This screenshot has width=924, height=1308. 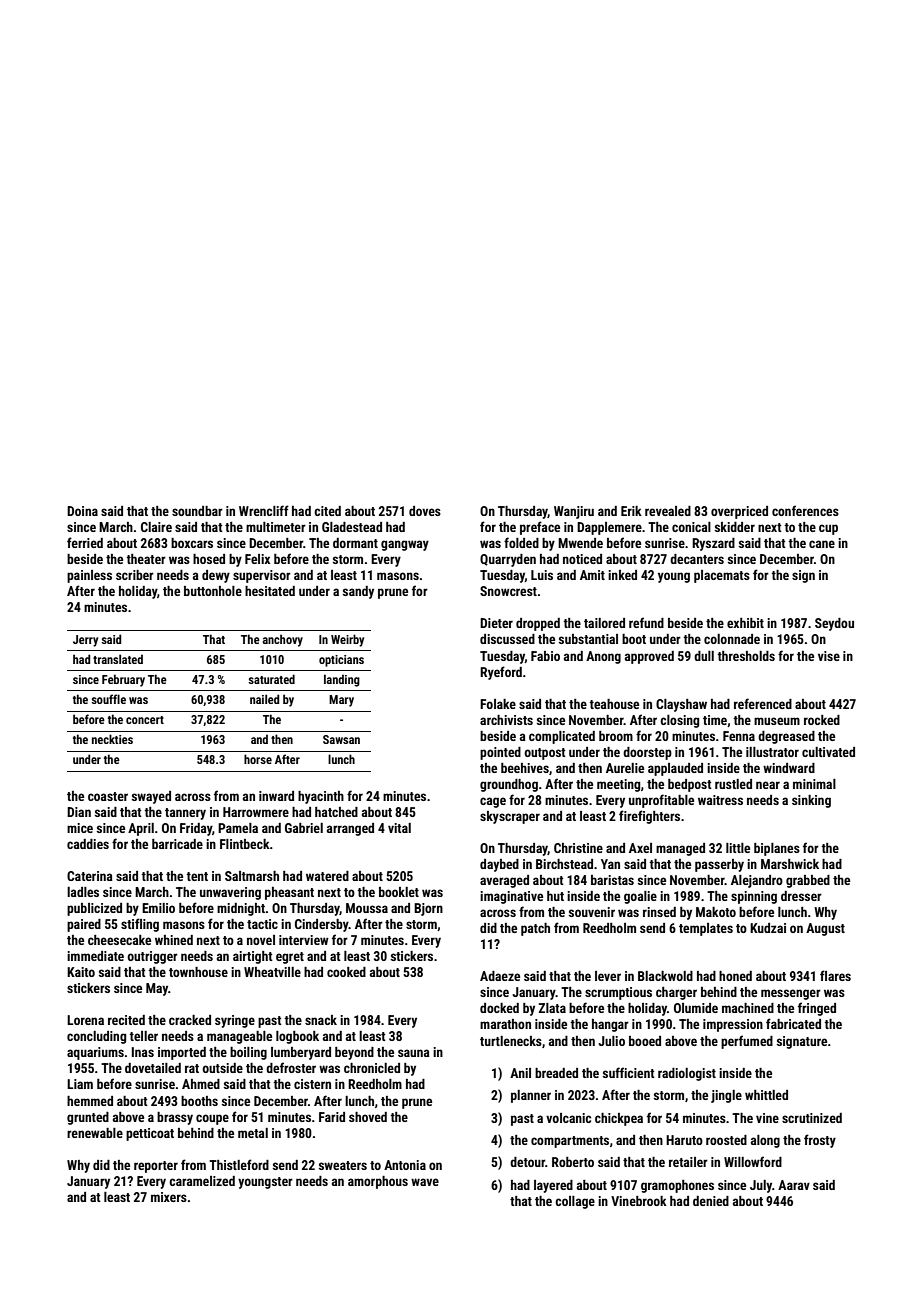 What do you see at coordinates (604, 623) in the screenshot?
I see `tailored` at bounding box center [604, 623].
